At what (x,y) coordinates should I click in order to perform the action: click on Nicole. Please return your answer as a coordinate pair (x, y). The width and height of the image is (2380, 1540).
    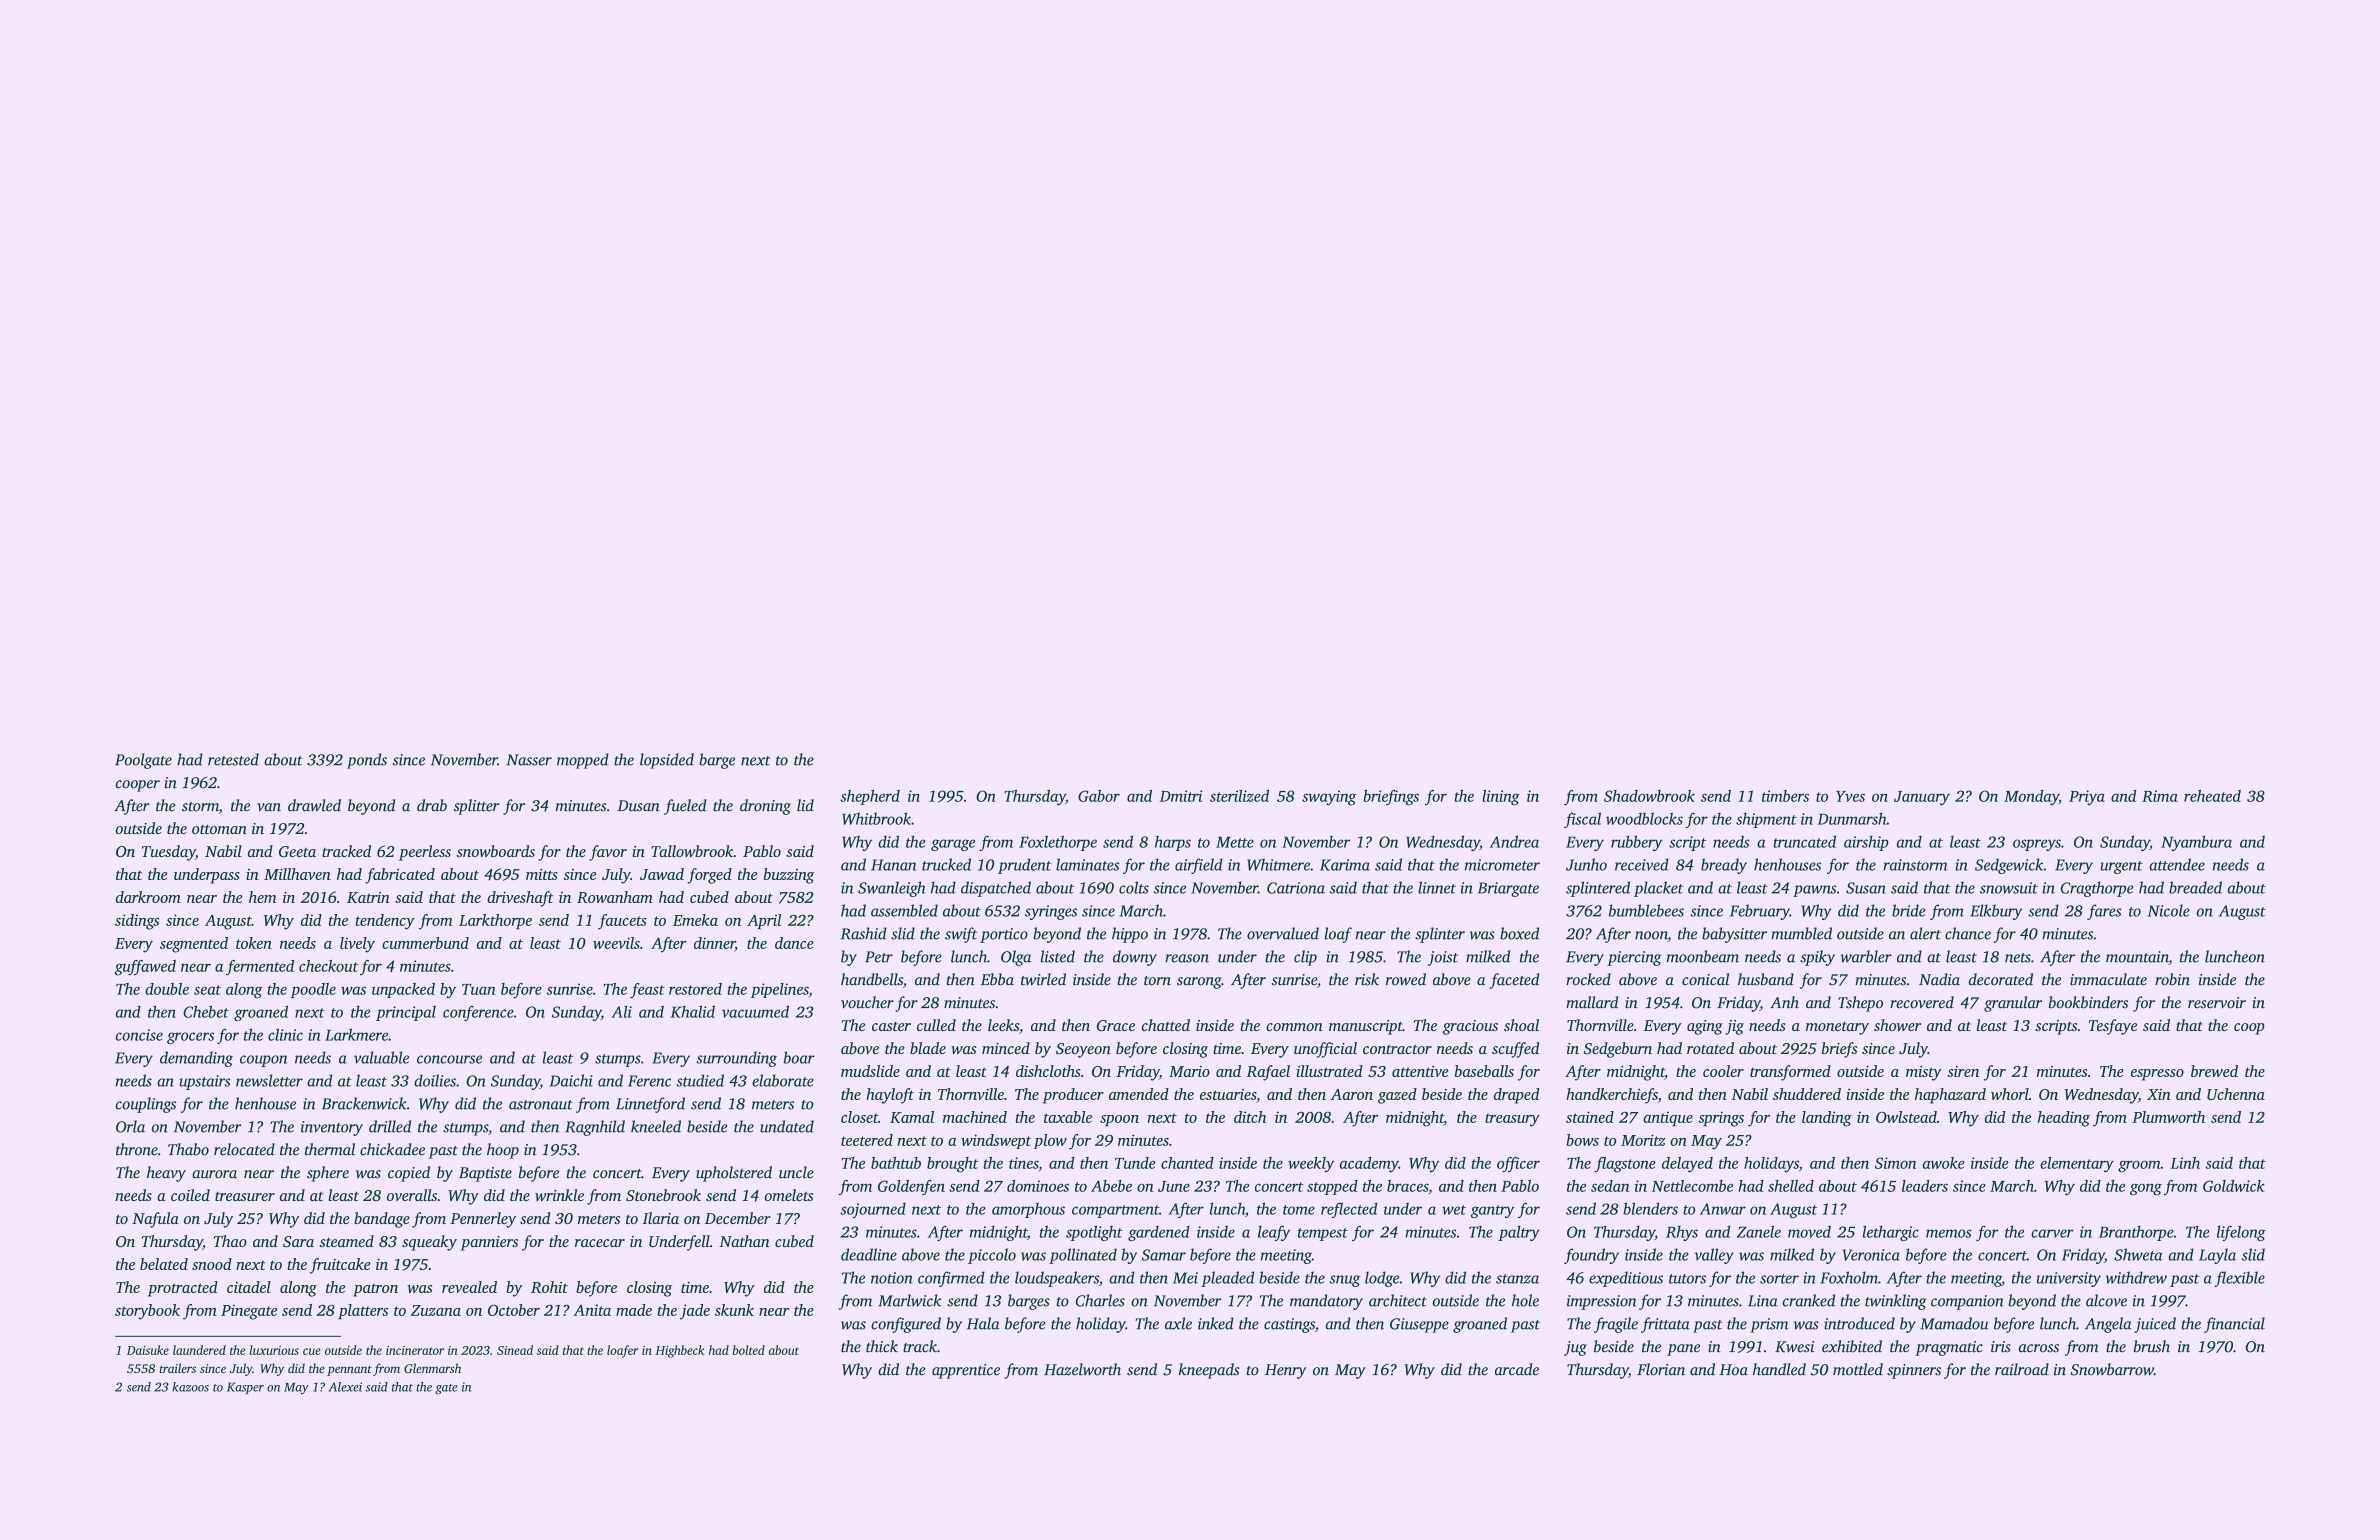
    Looking at the image, I should click on (2169, 910).
